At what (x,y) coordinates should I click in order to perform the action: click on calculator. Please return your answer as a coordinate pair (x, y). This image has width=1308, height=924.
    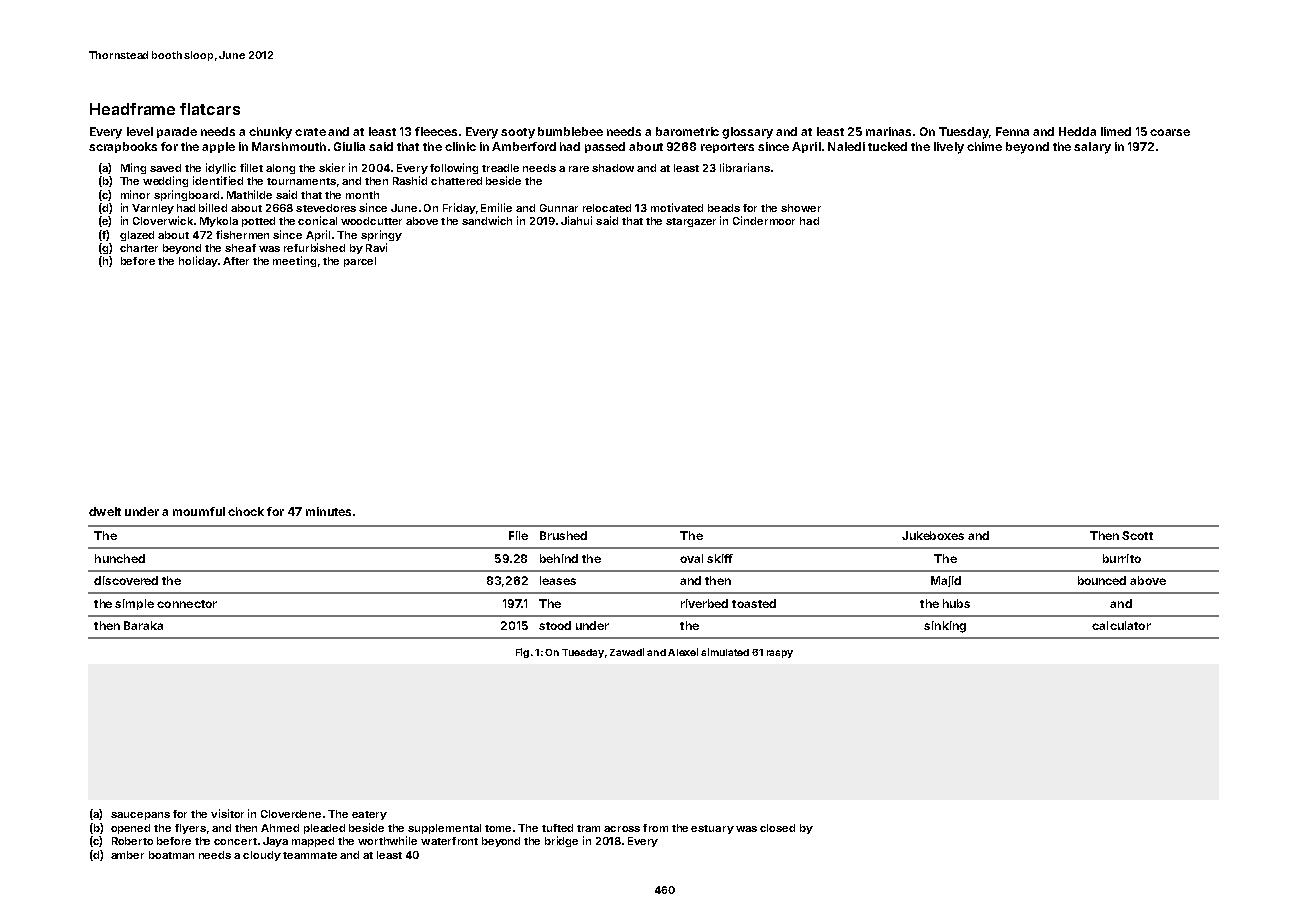
    Looking at the image, I should click on (1121, 625).
